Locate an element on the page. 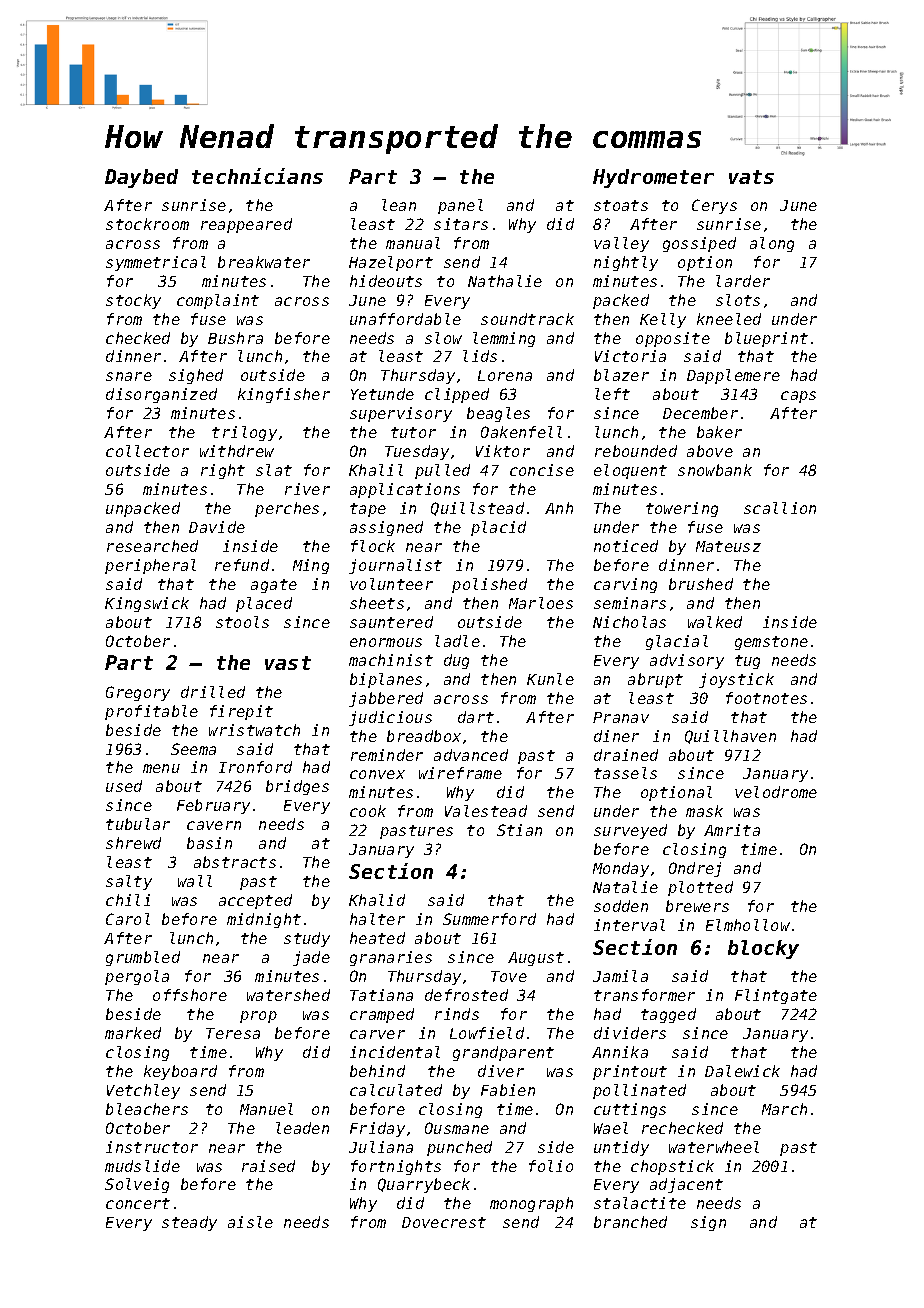 The width and height of the image is (924, 1308). vast is located at coordinates (288, 663).
